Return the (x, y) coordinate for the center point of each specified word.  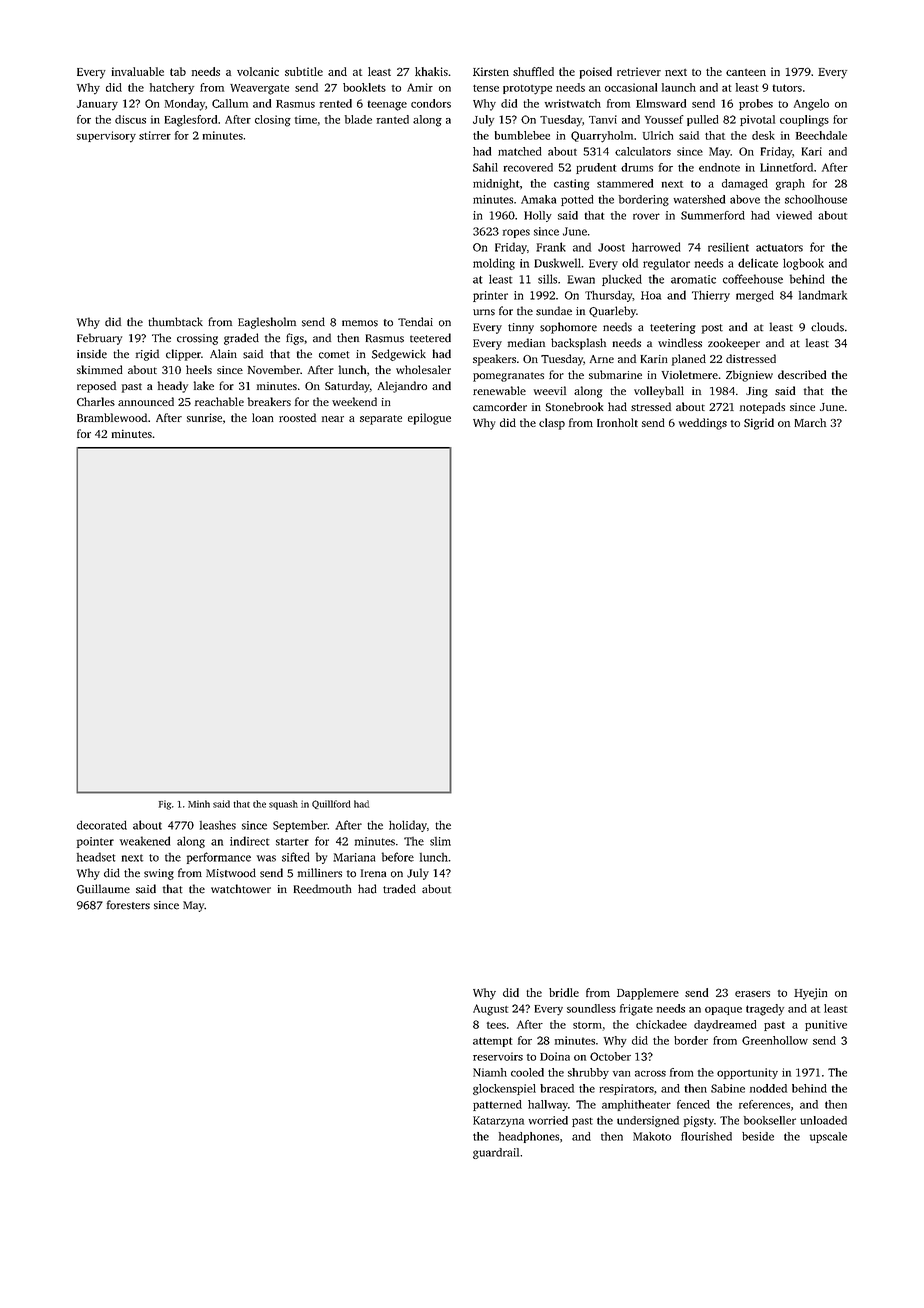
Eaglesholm (267, 323)
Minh (199, 804)
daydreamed (725, 1026)
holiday (408, 826)
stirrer (155, 135)
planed (689, 360)
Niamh (490, 1072)
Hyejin (810, 994)
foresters (128, 905)
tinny (521, 328)
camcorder (500, 406)
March (810, 422)
